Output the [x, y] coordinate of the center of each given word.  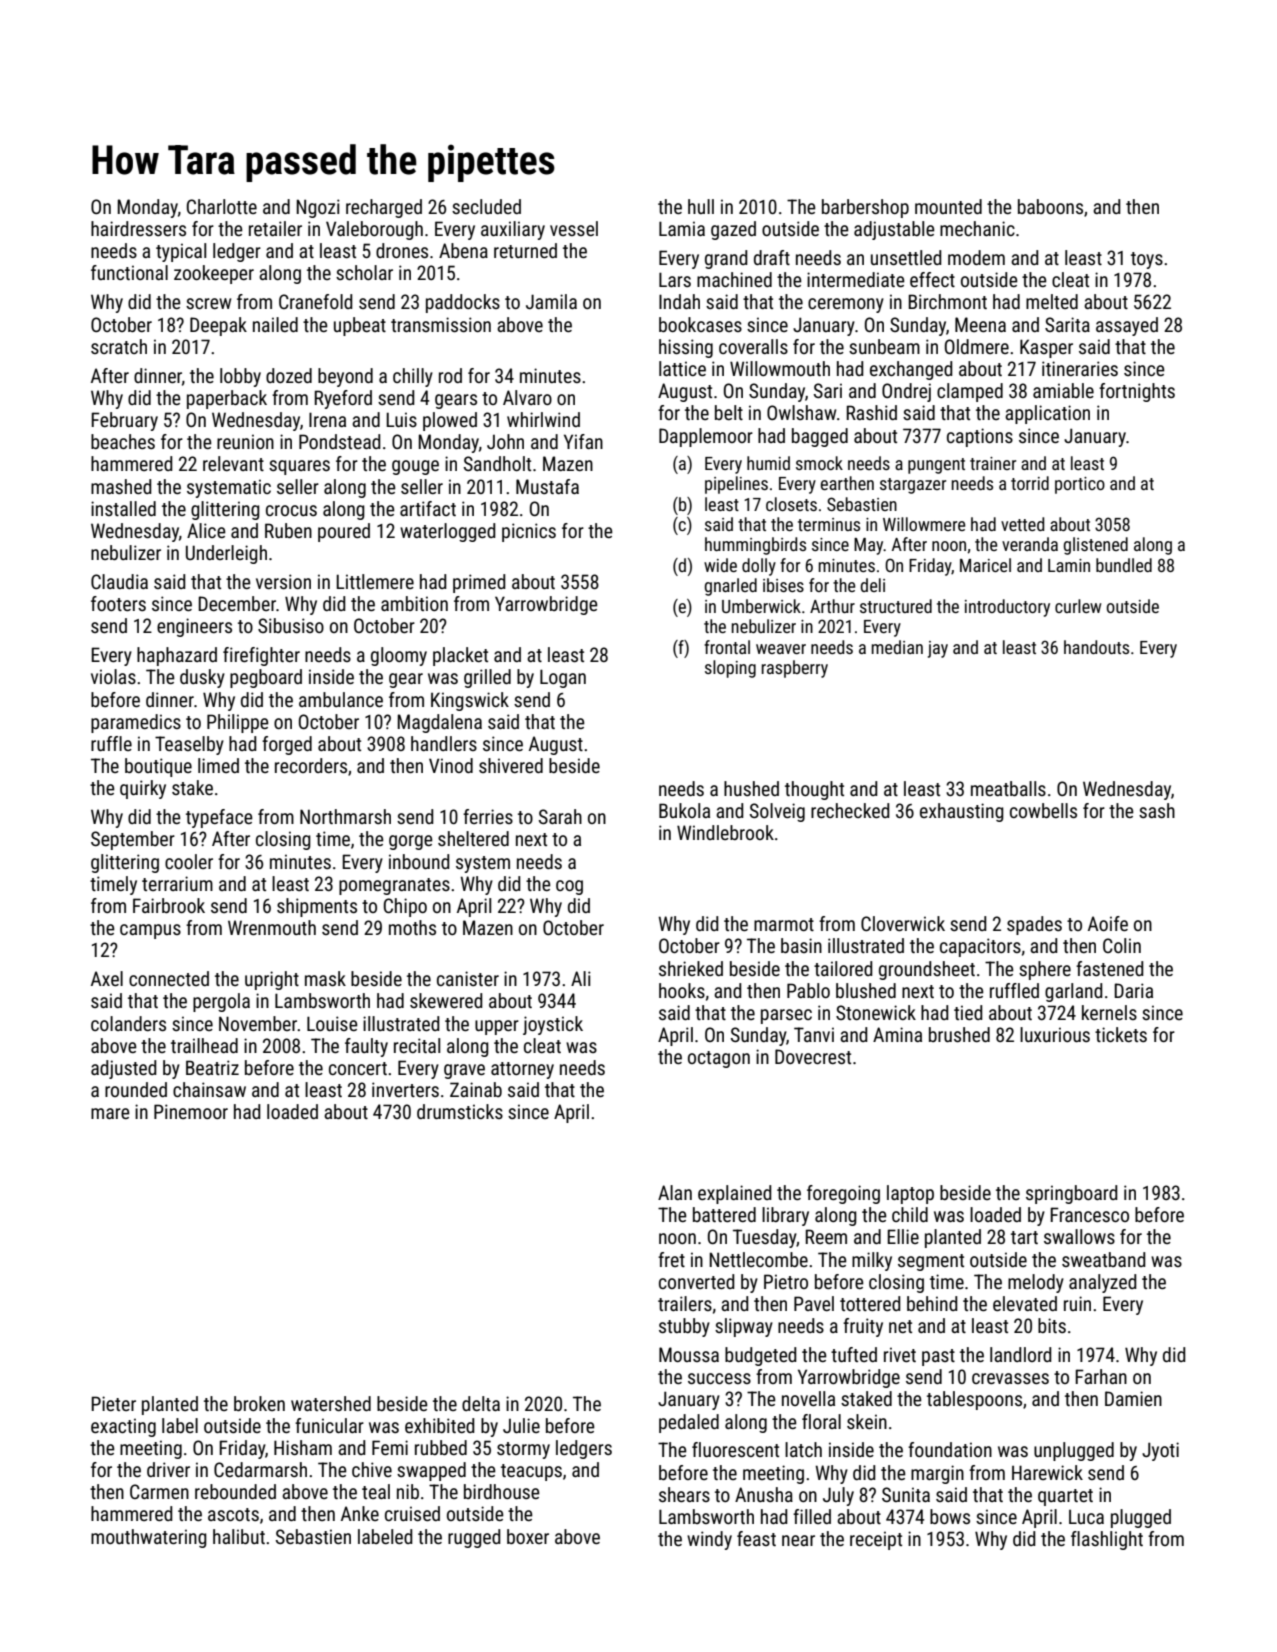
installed [123, 508]
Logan [563, 678]
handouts [1096, 647]
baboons [1050, 206]
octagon [719, 1059]
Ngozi [318, 208]
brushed [959, 1034]
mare [110, 1113]
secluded [486, 206]
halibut [239, 1536]
